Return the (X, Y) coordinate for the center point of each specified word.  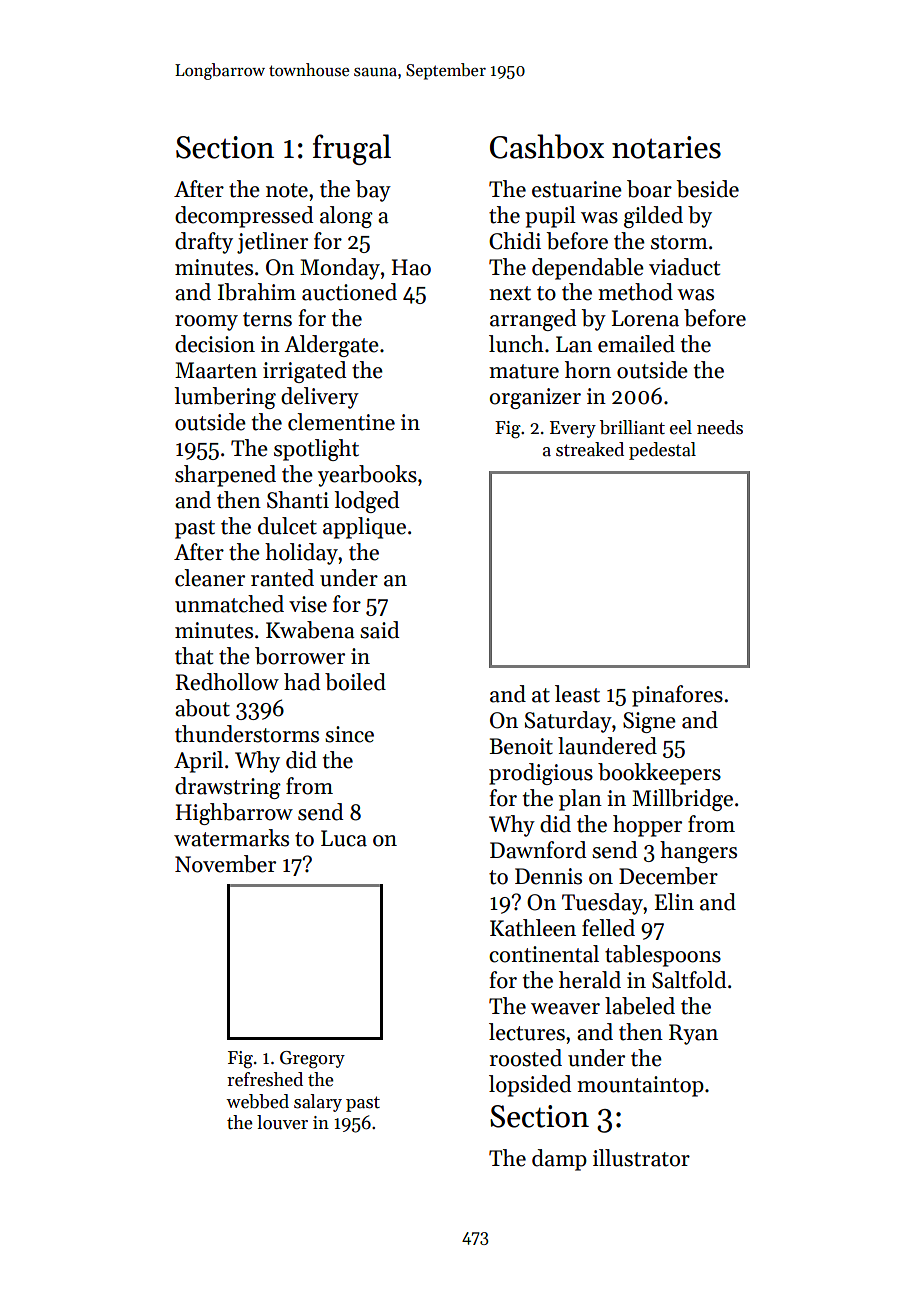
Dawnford (538, 850)
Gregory (312, 1060)
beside (707, 189)
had (302, 682)
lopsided (530, 1086)
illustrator (641, 1158)
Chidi (515, 241)
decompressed (244, 217)
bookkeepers (659, 774)
